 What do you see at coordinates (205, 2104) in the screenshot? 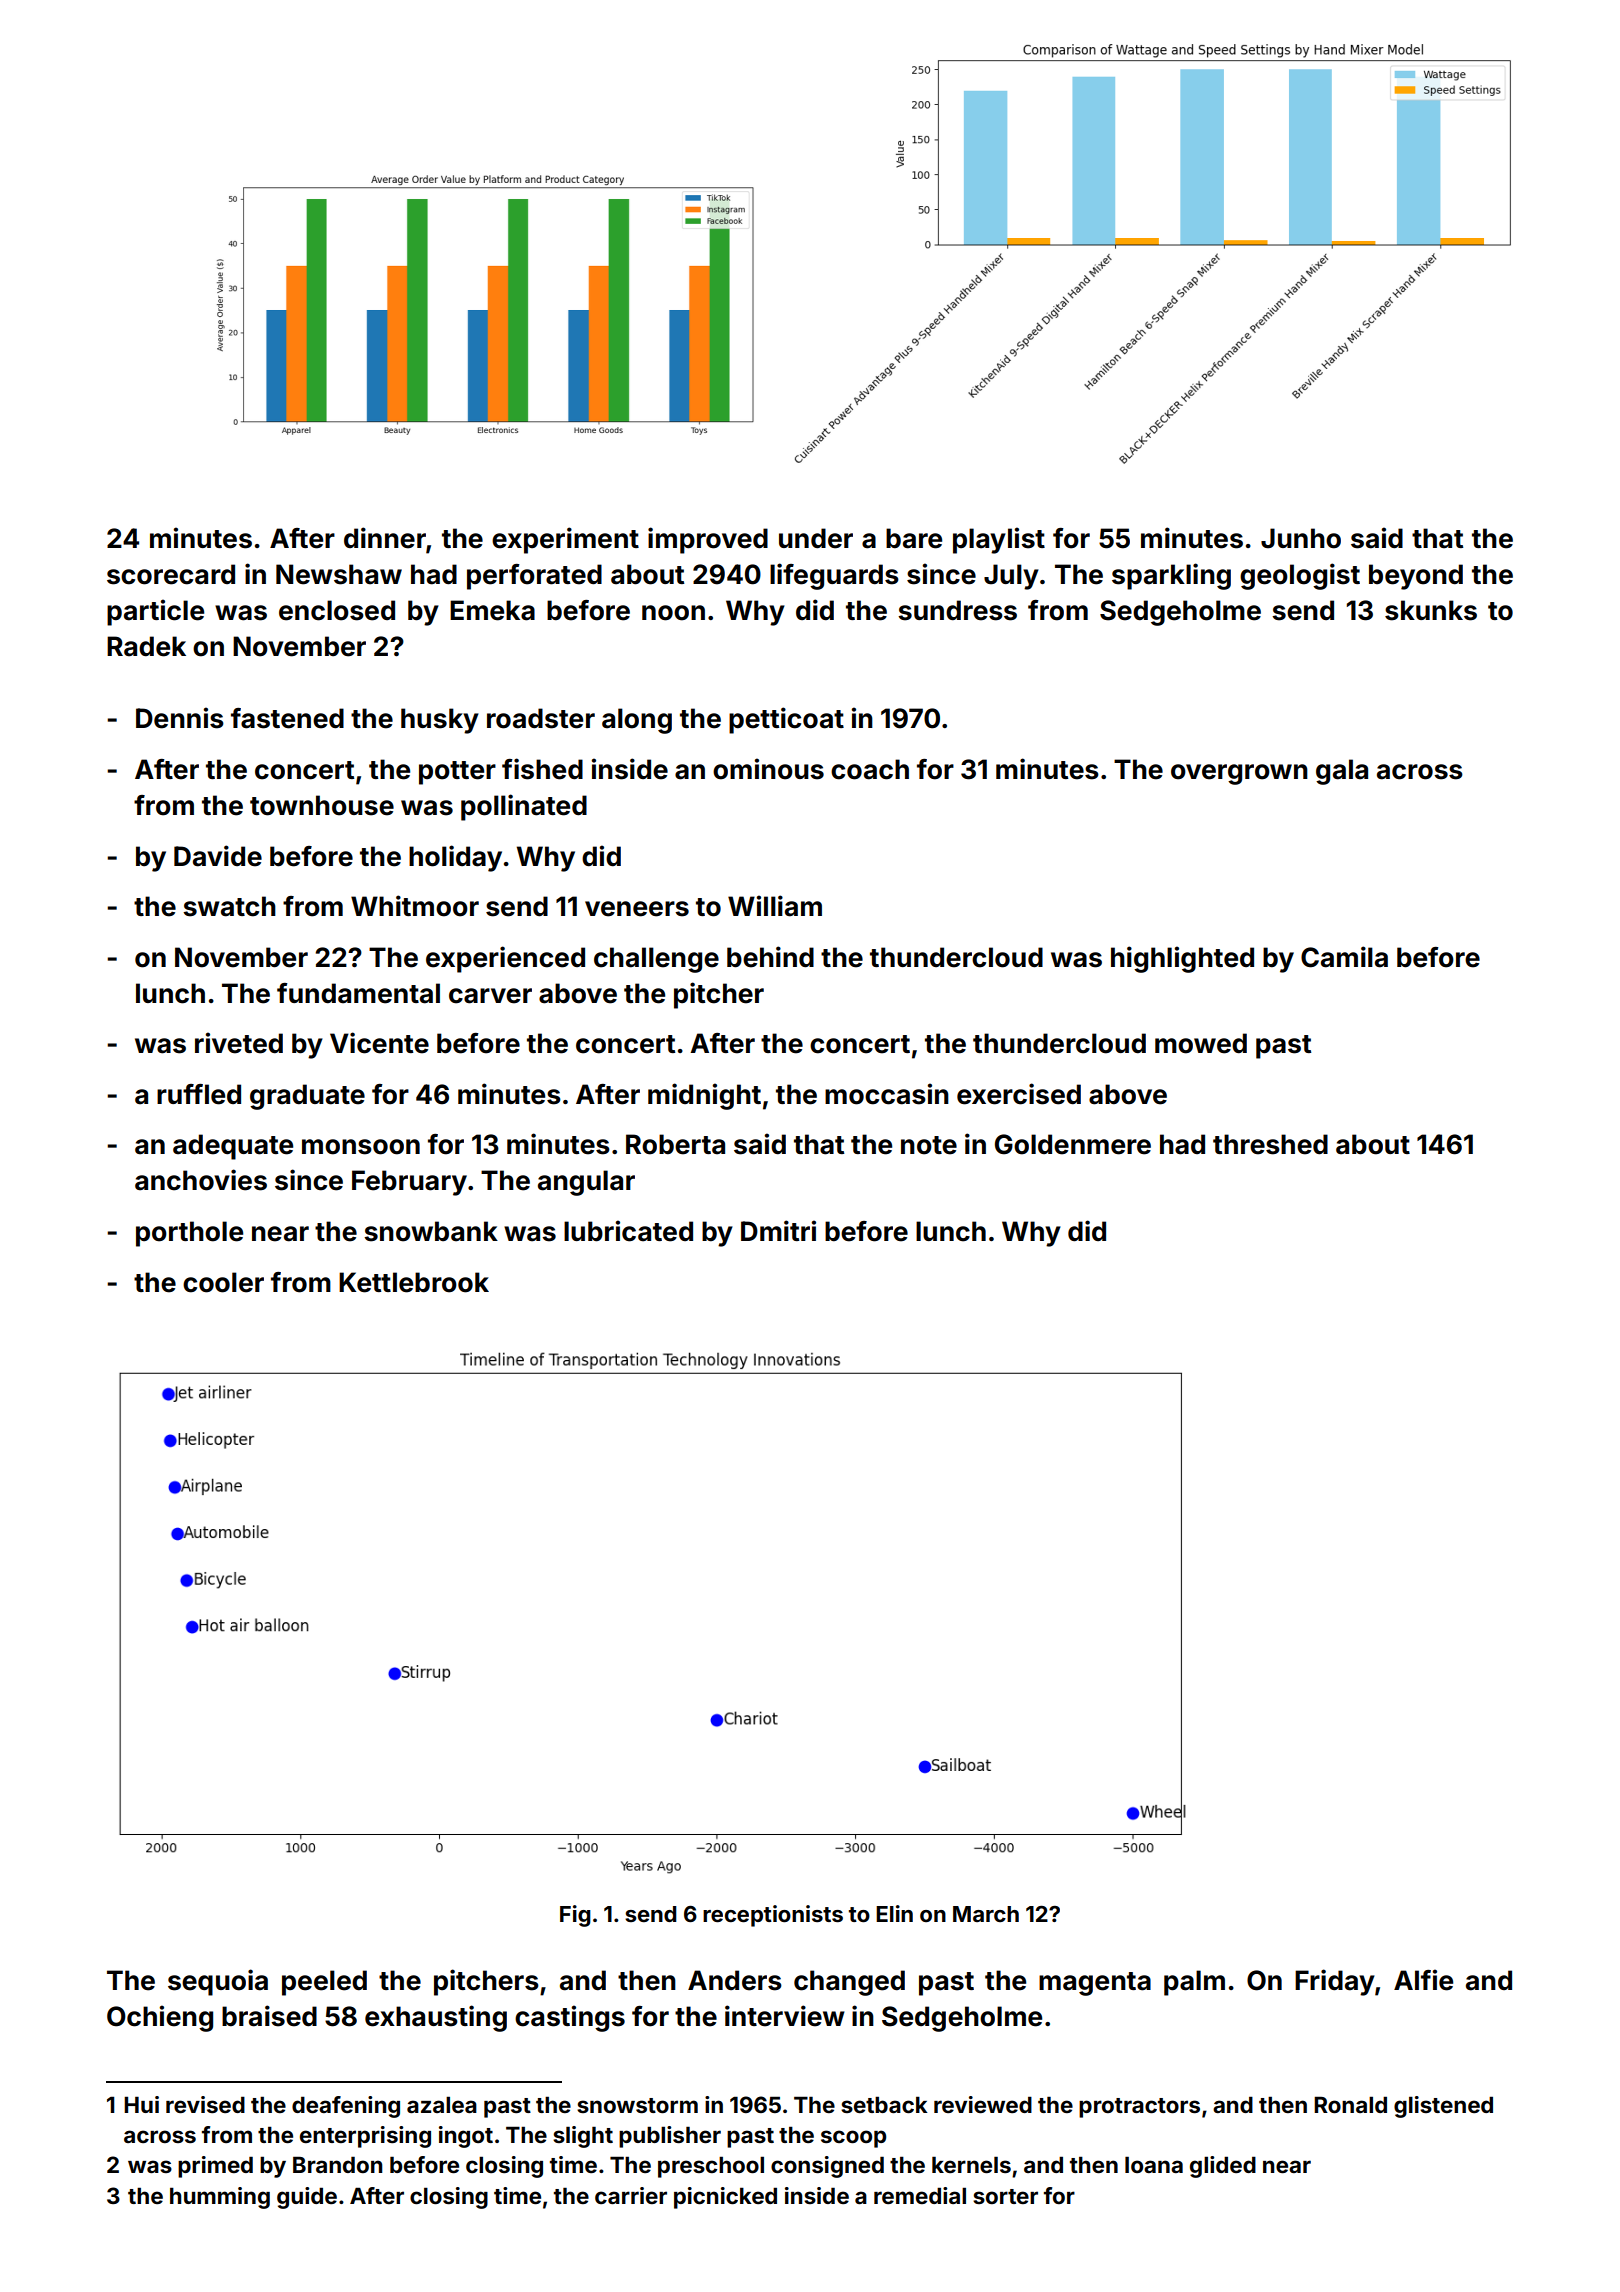
I see `revised` at bounding box center [205, 2104].
